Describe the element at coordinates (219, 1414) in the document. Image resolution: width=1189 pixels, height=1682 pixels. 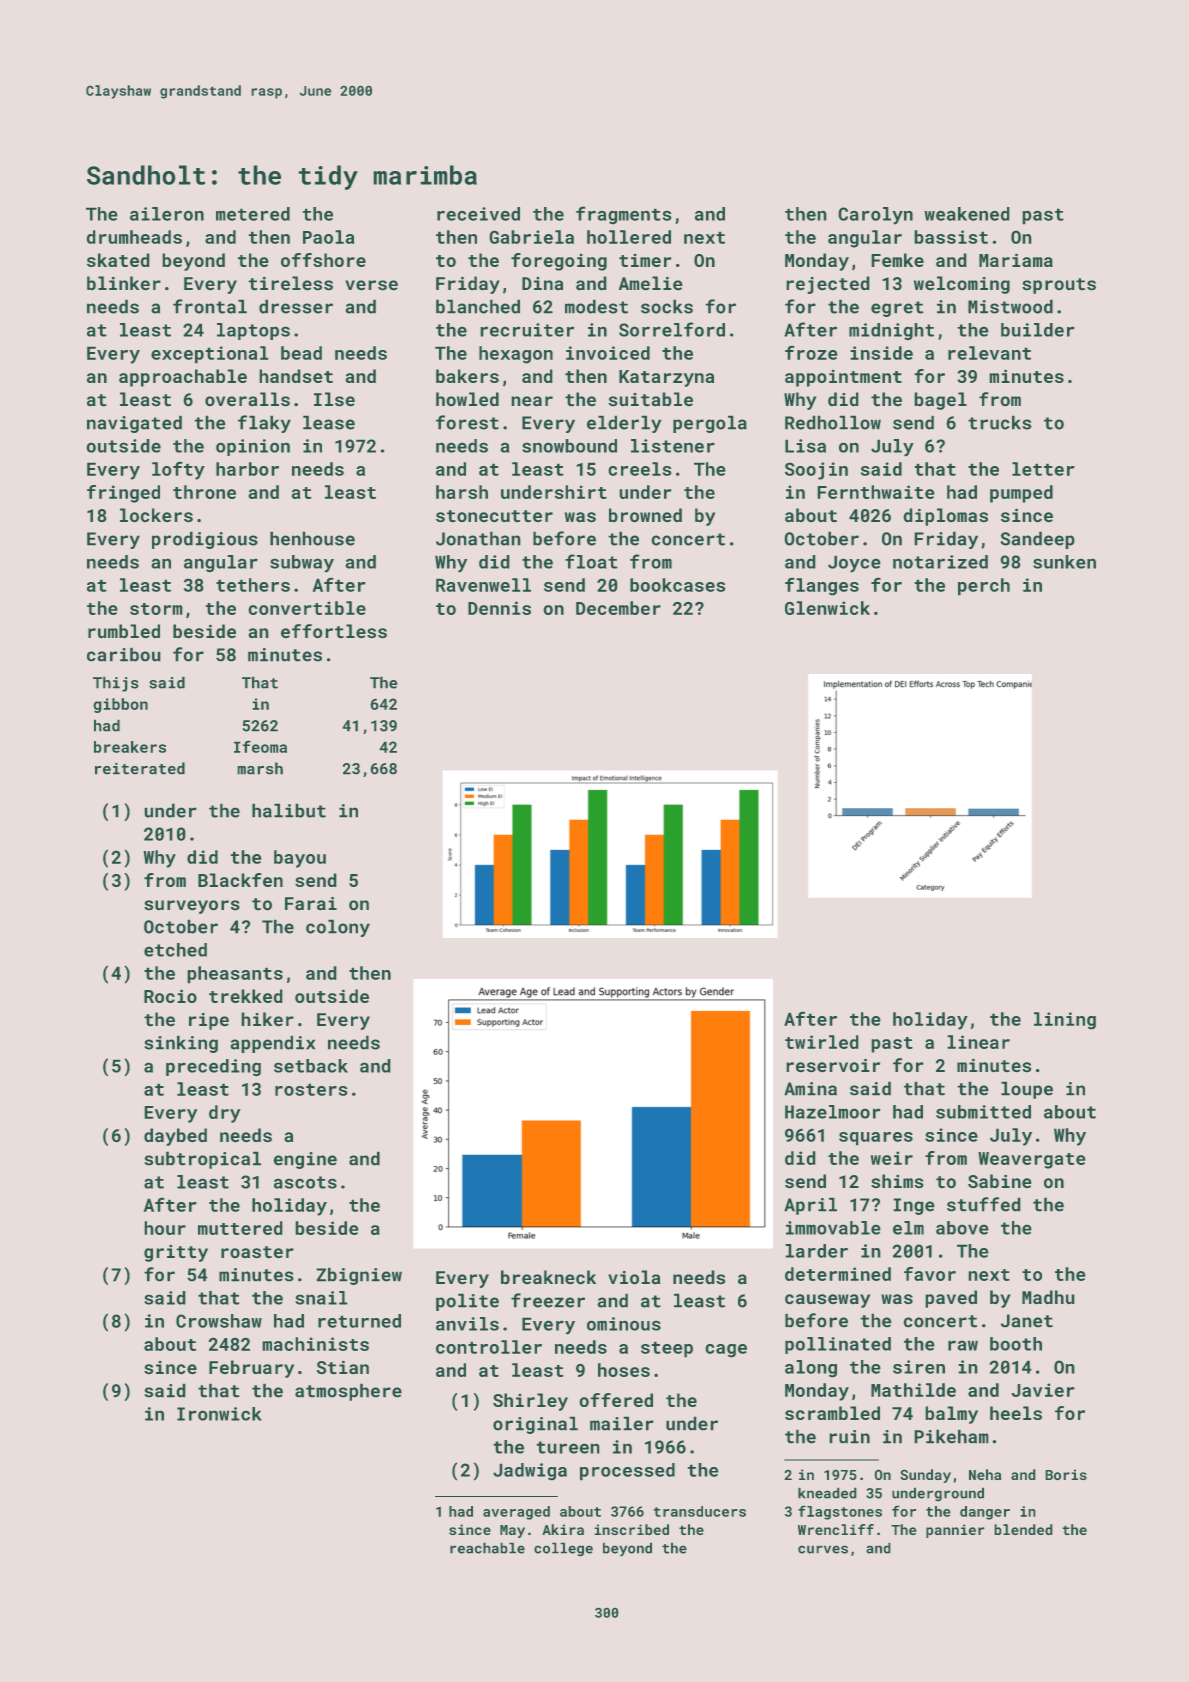
I see `Ironwick` at that location.
